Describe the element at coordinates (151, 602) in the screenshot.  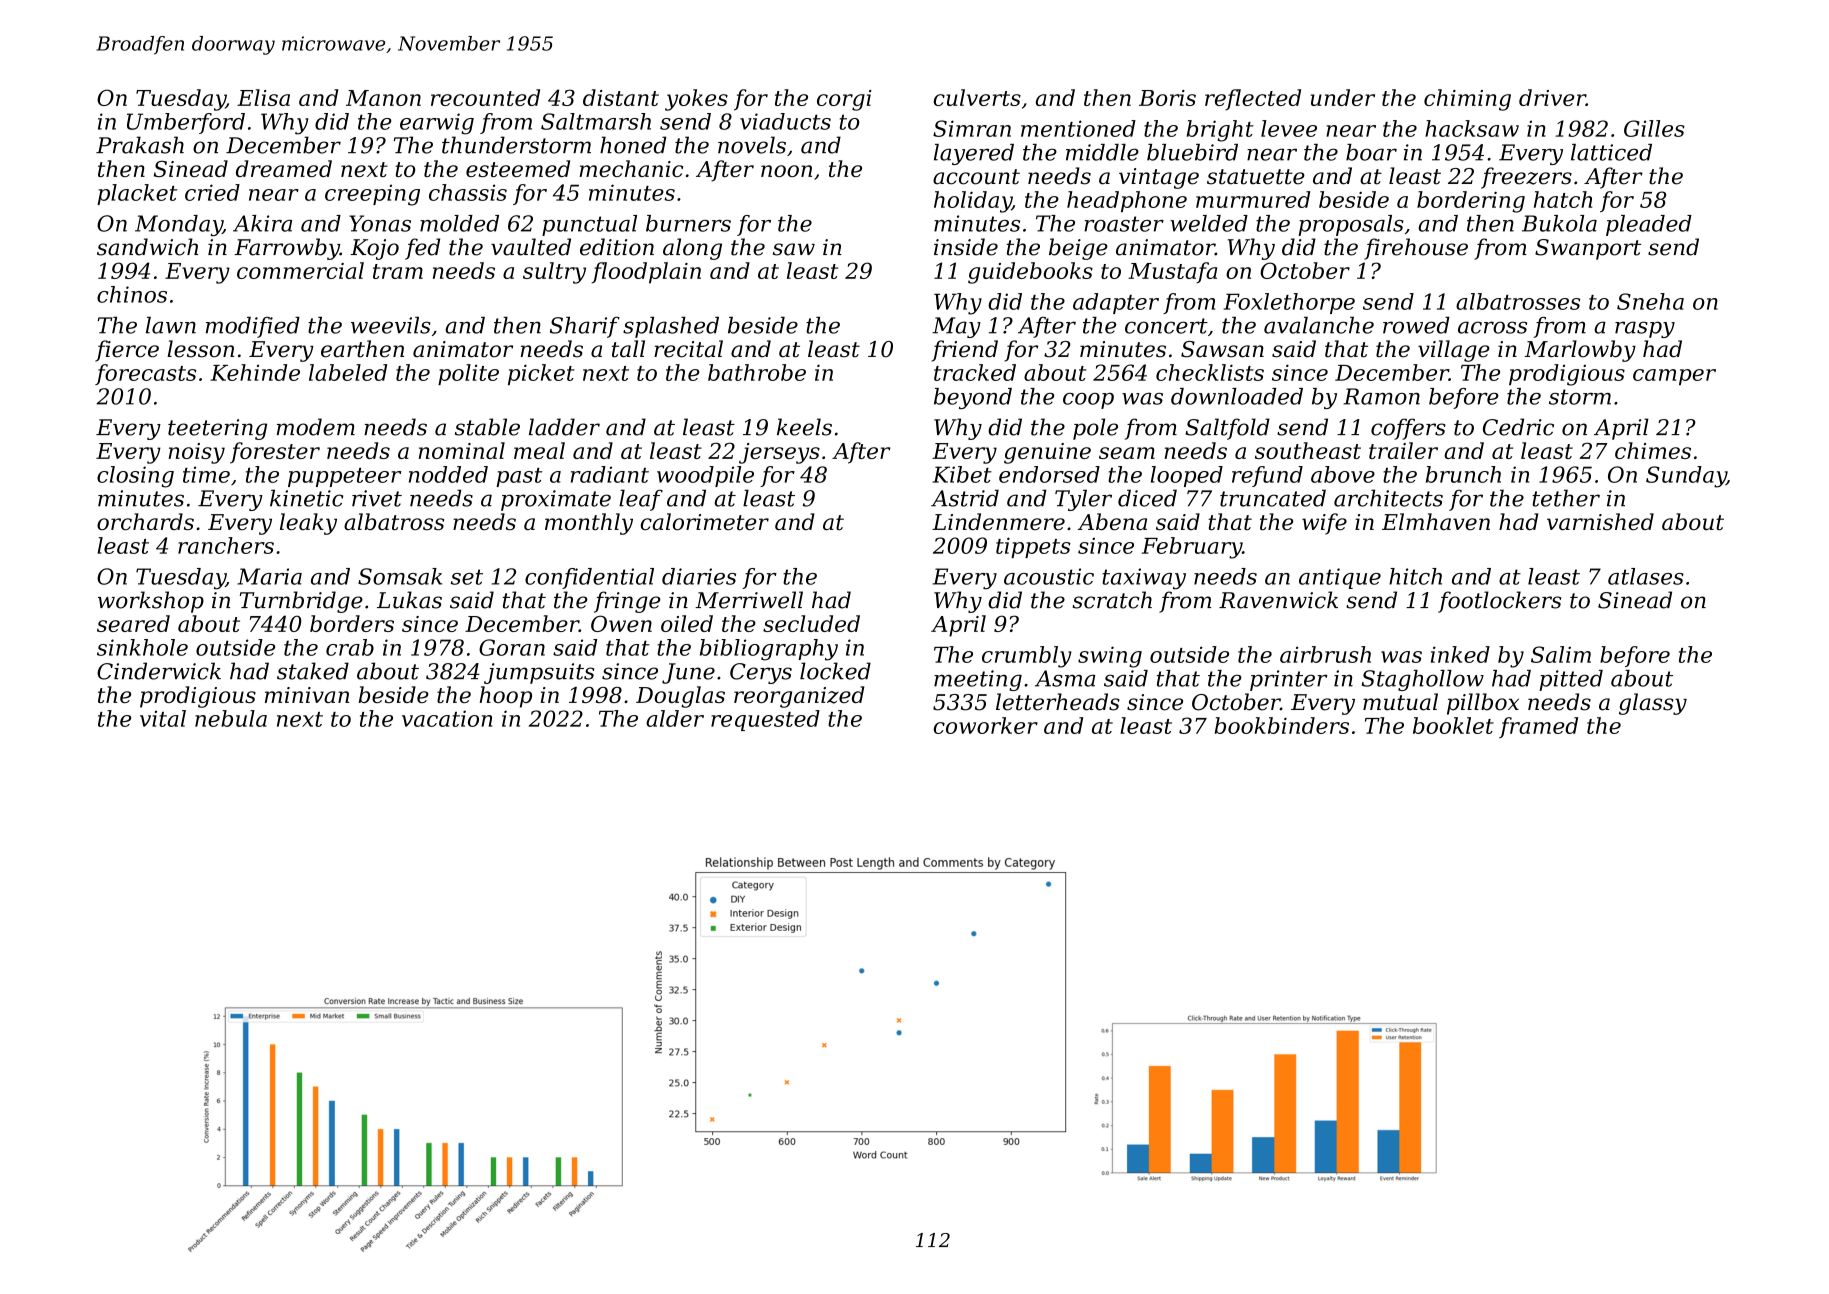
I see `workshop` at that location.
